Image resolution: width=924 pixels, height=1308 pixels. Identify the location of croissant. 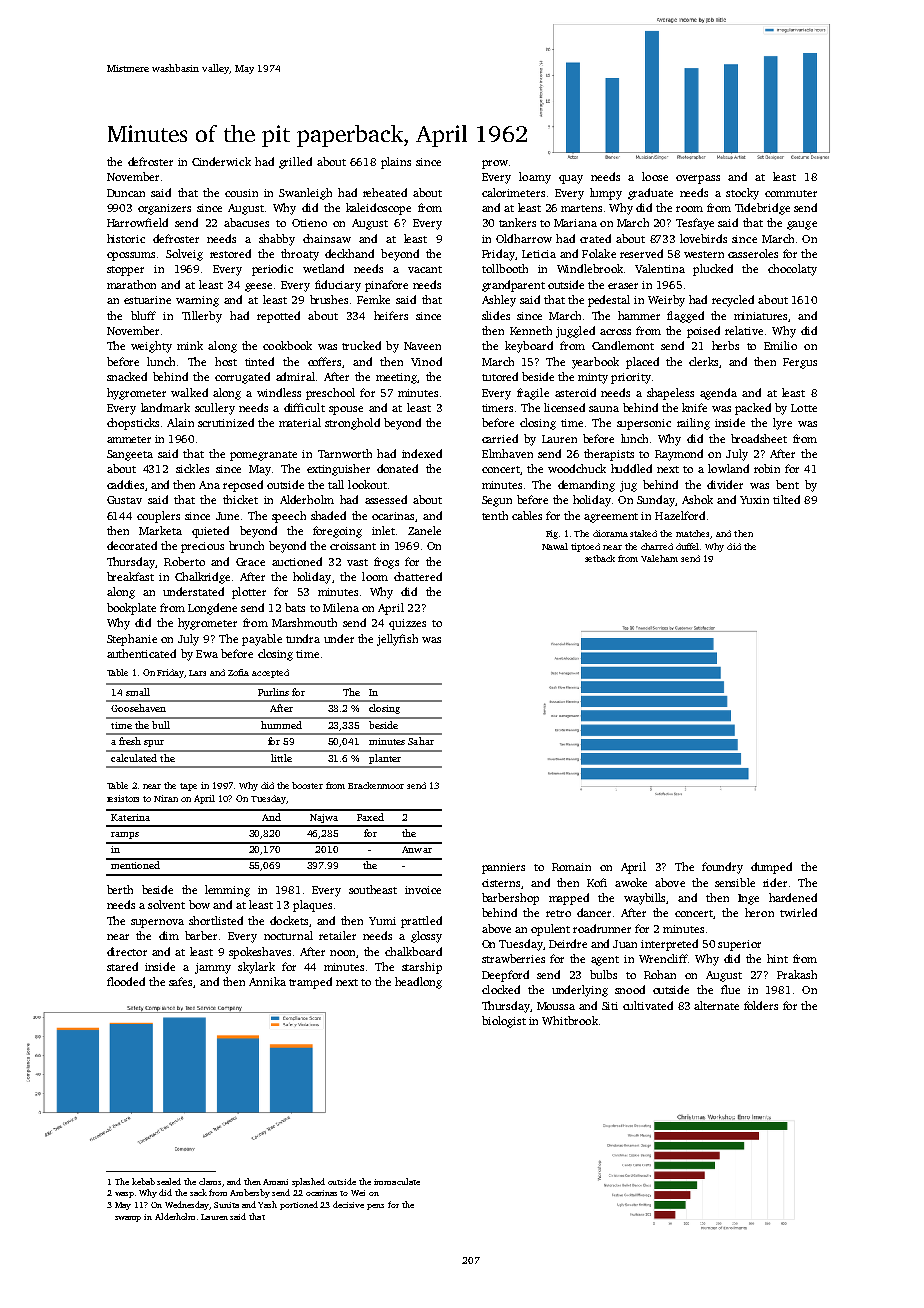
(353, 546).
